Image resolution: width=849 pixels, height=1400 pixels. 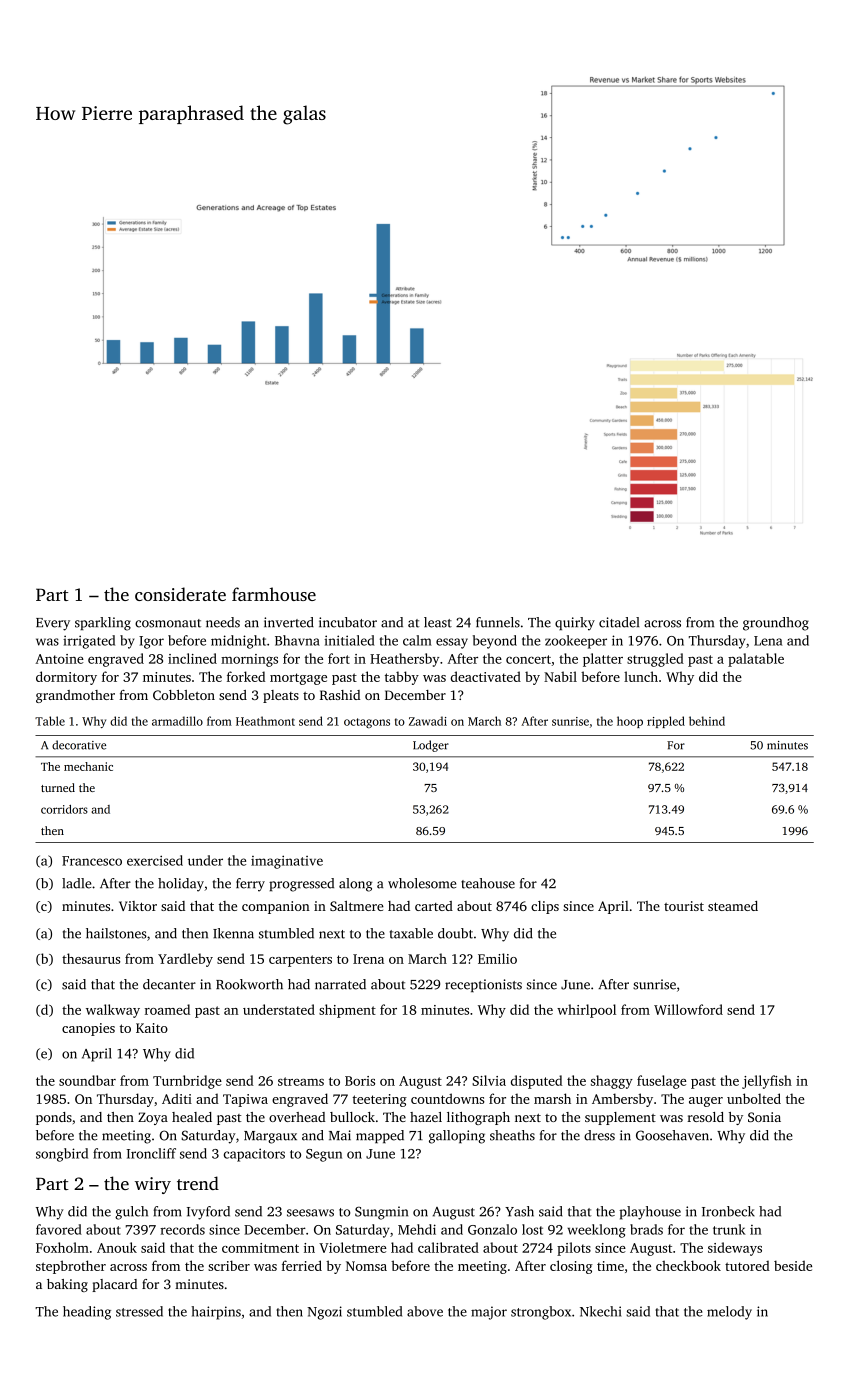 What do you see at coordinates (64, 809) in the screenshot?
I see `corridors` at bounding box center [64, 809].
